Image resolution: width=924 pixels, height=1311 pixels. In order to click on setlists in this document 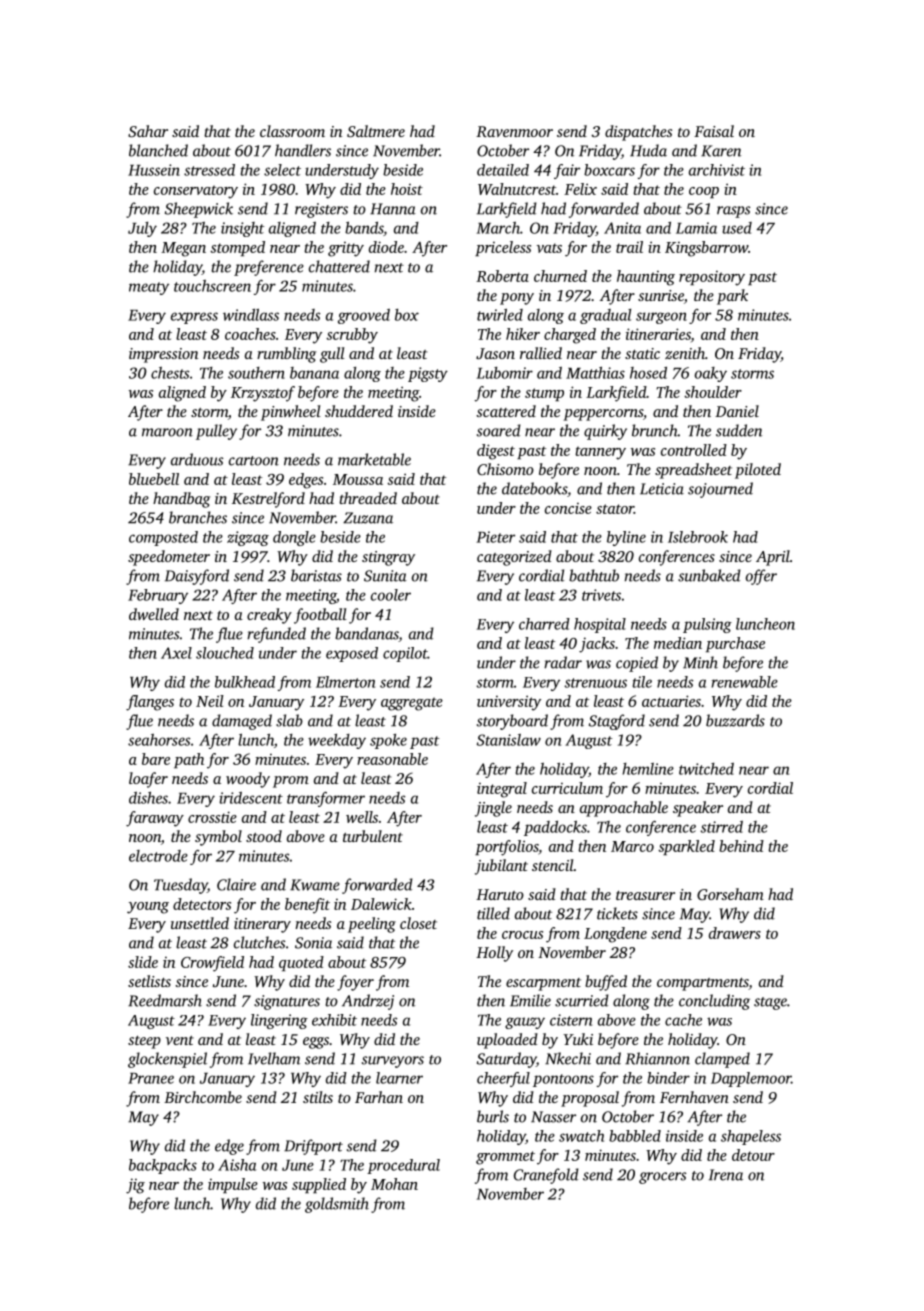, I will do `click(149, 981)`.
